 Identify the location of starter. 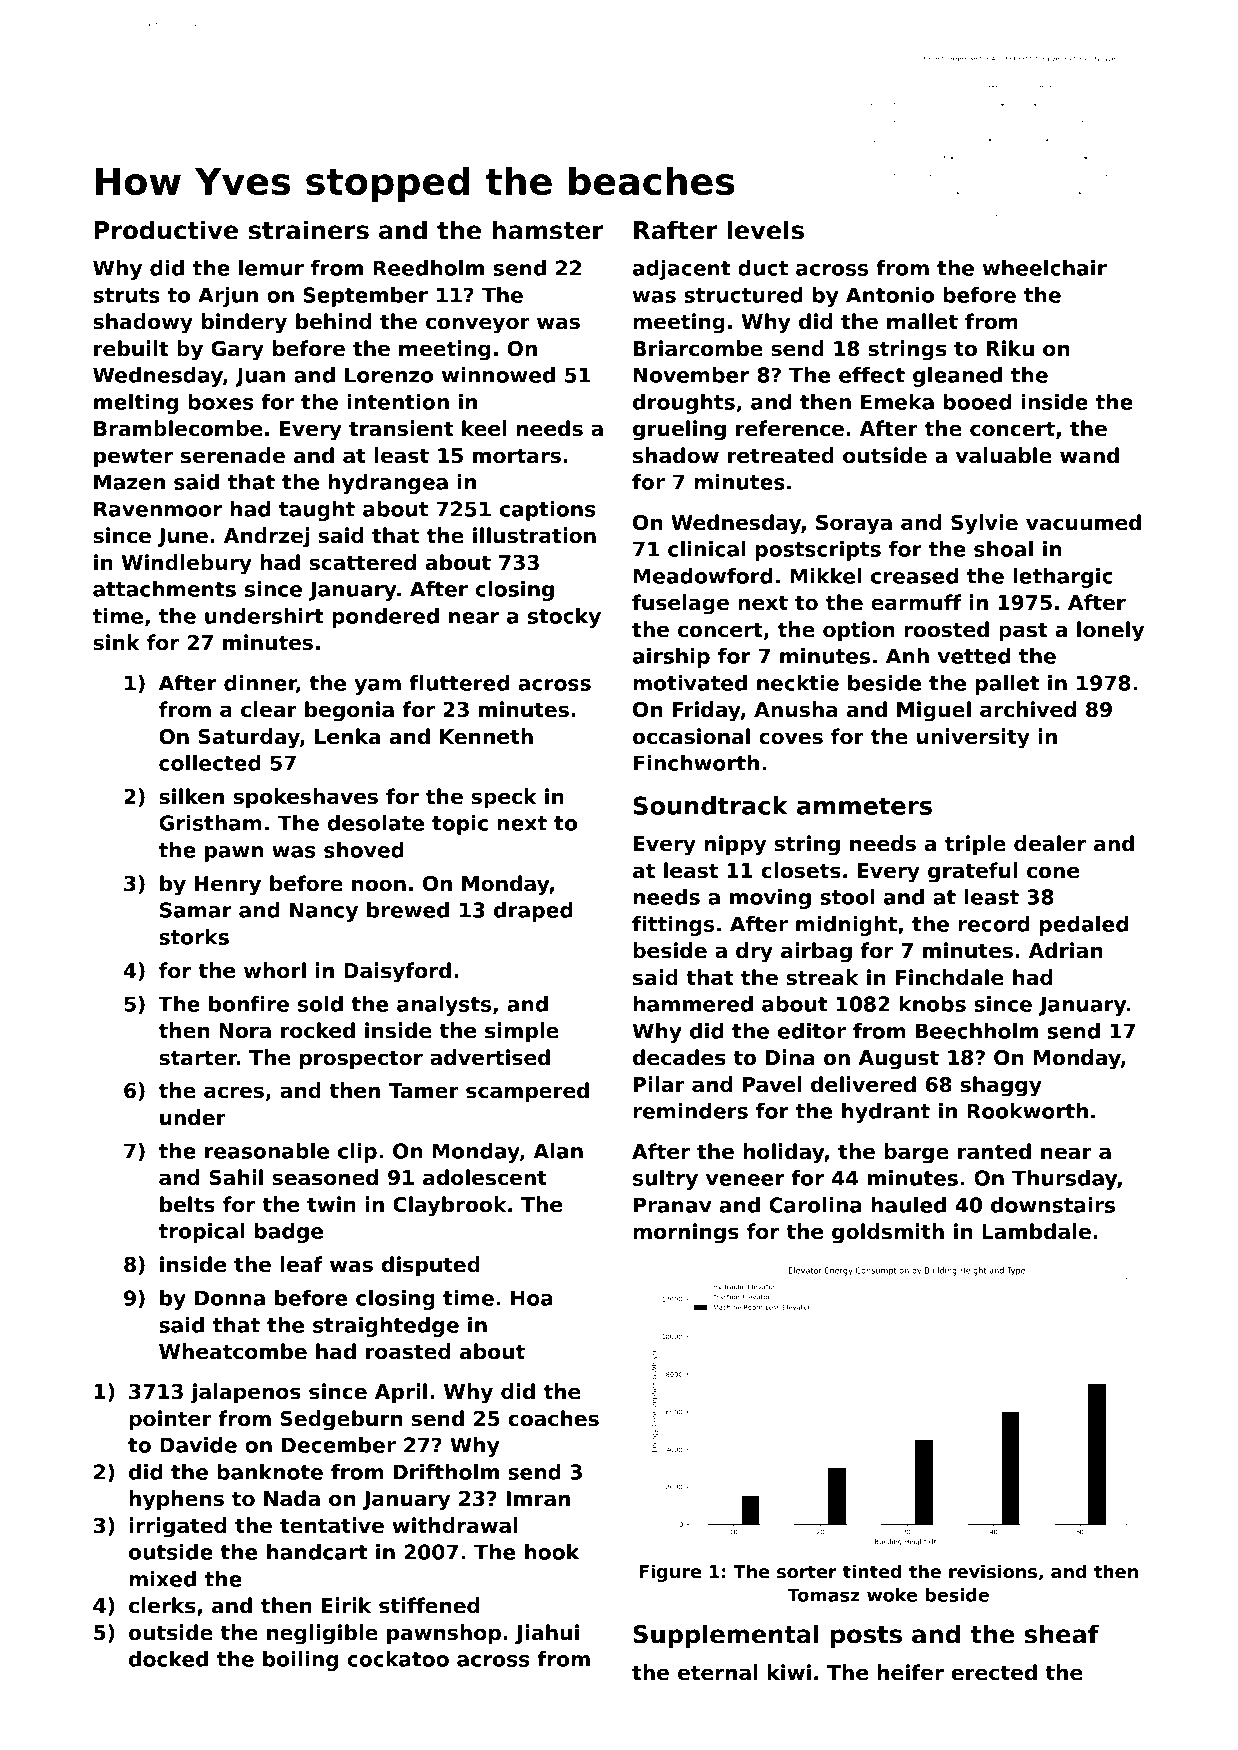
(198, 1058).
